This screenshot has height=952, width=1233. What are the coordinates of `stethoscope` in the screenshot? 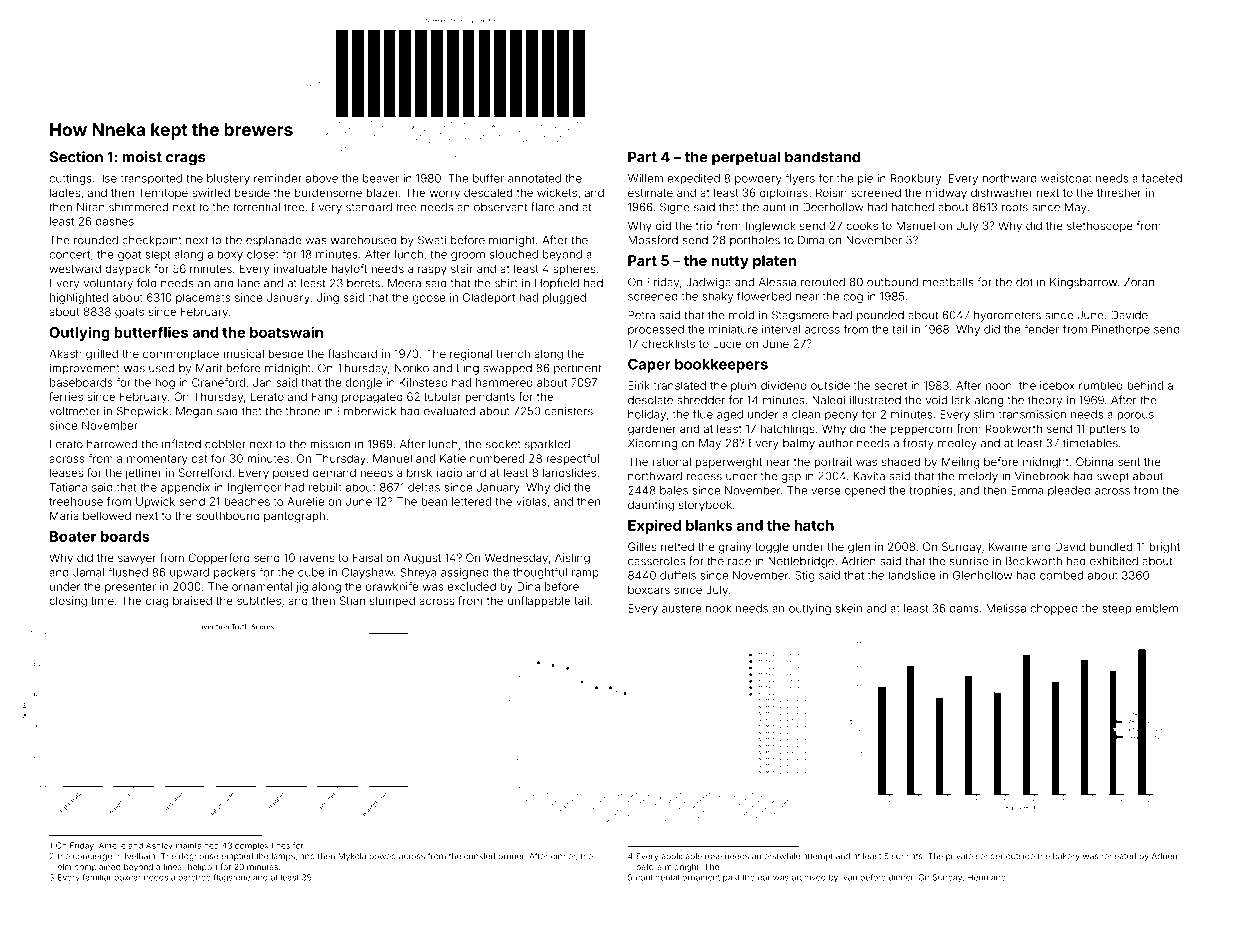 It's located at (1100, 227).
